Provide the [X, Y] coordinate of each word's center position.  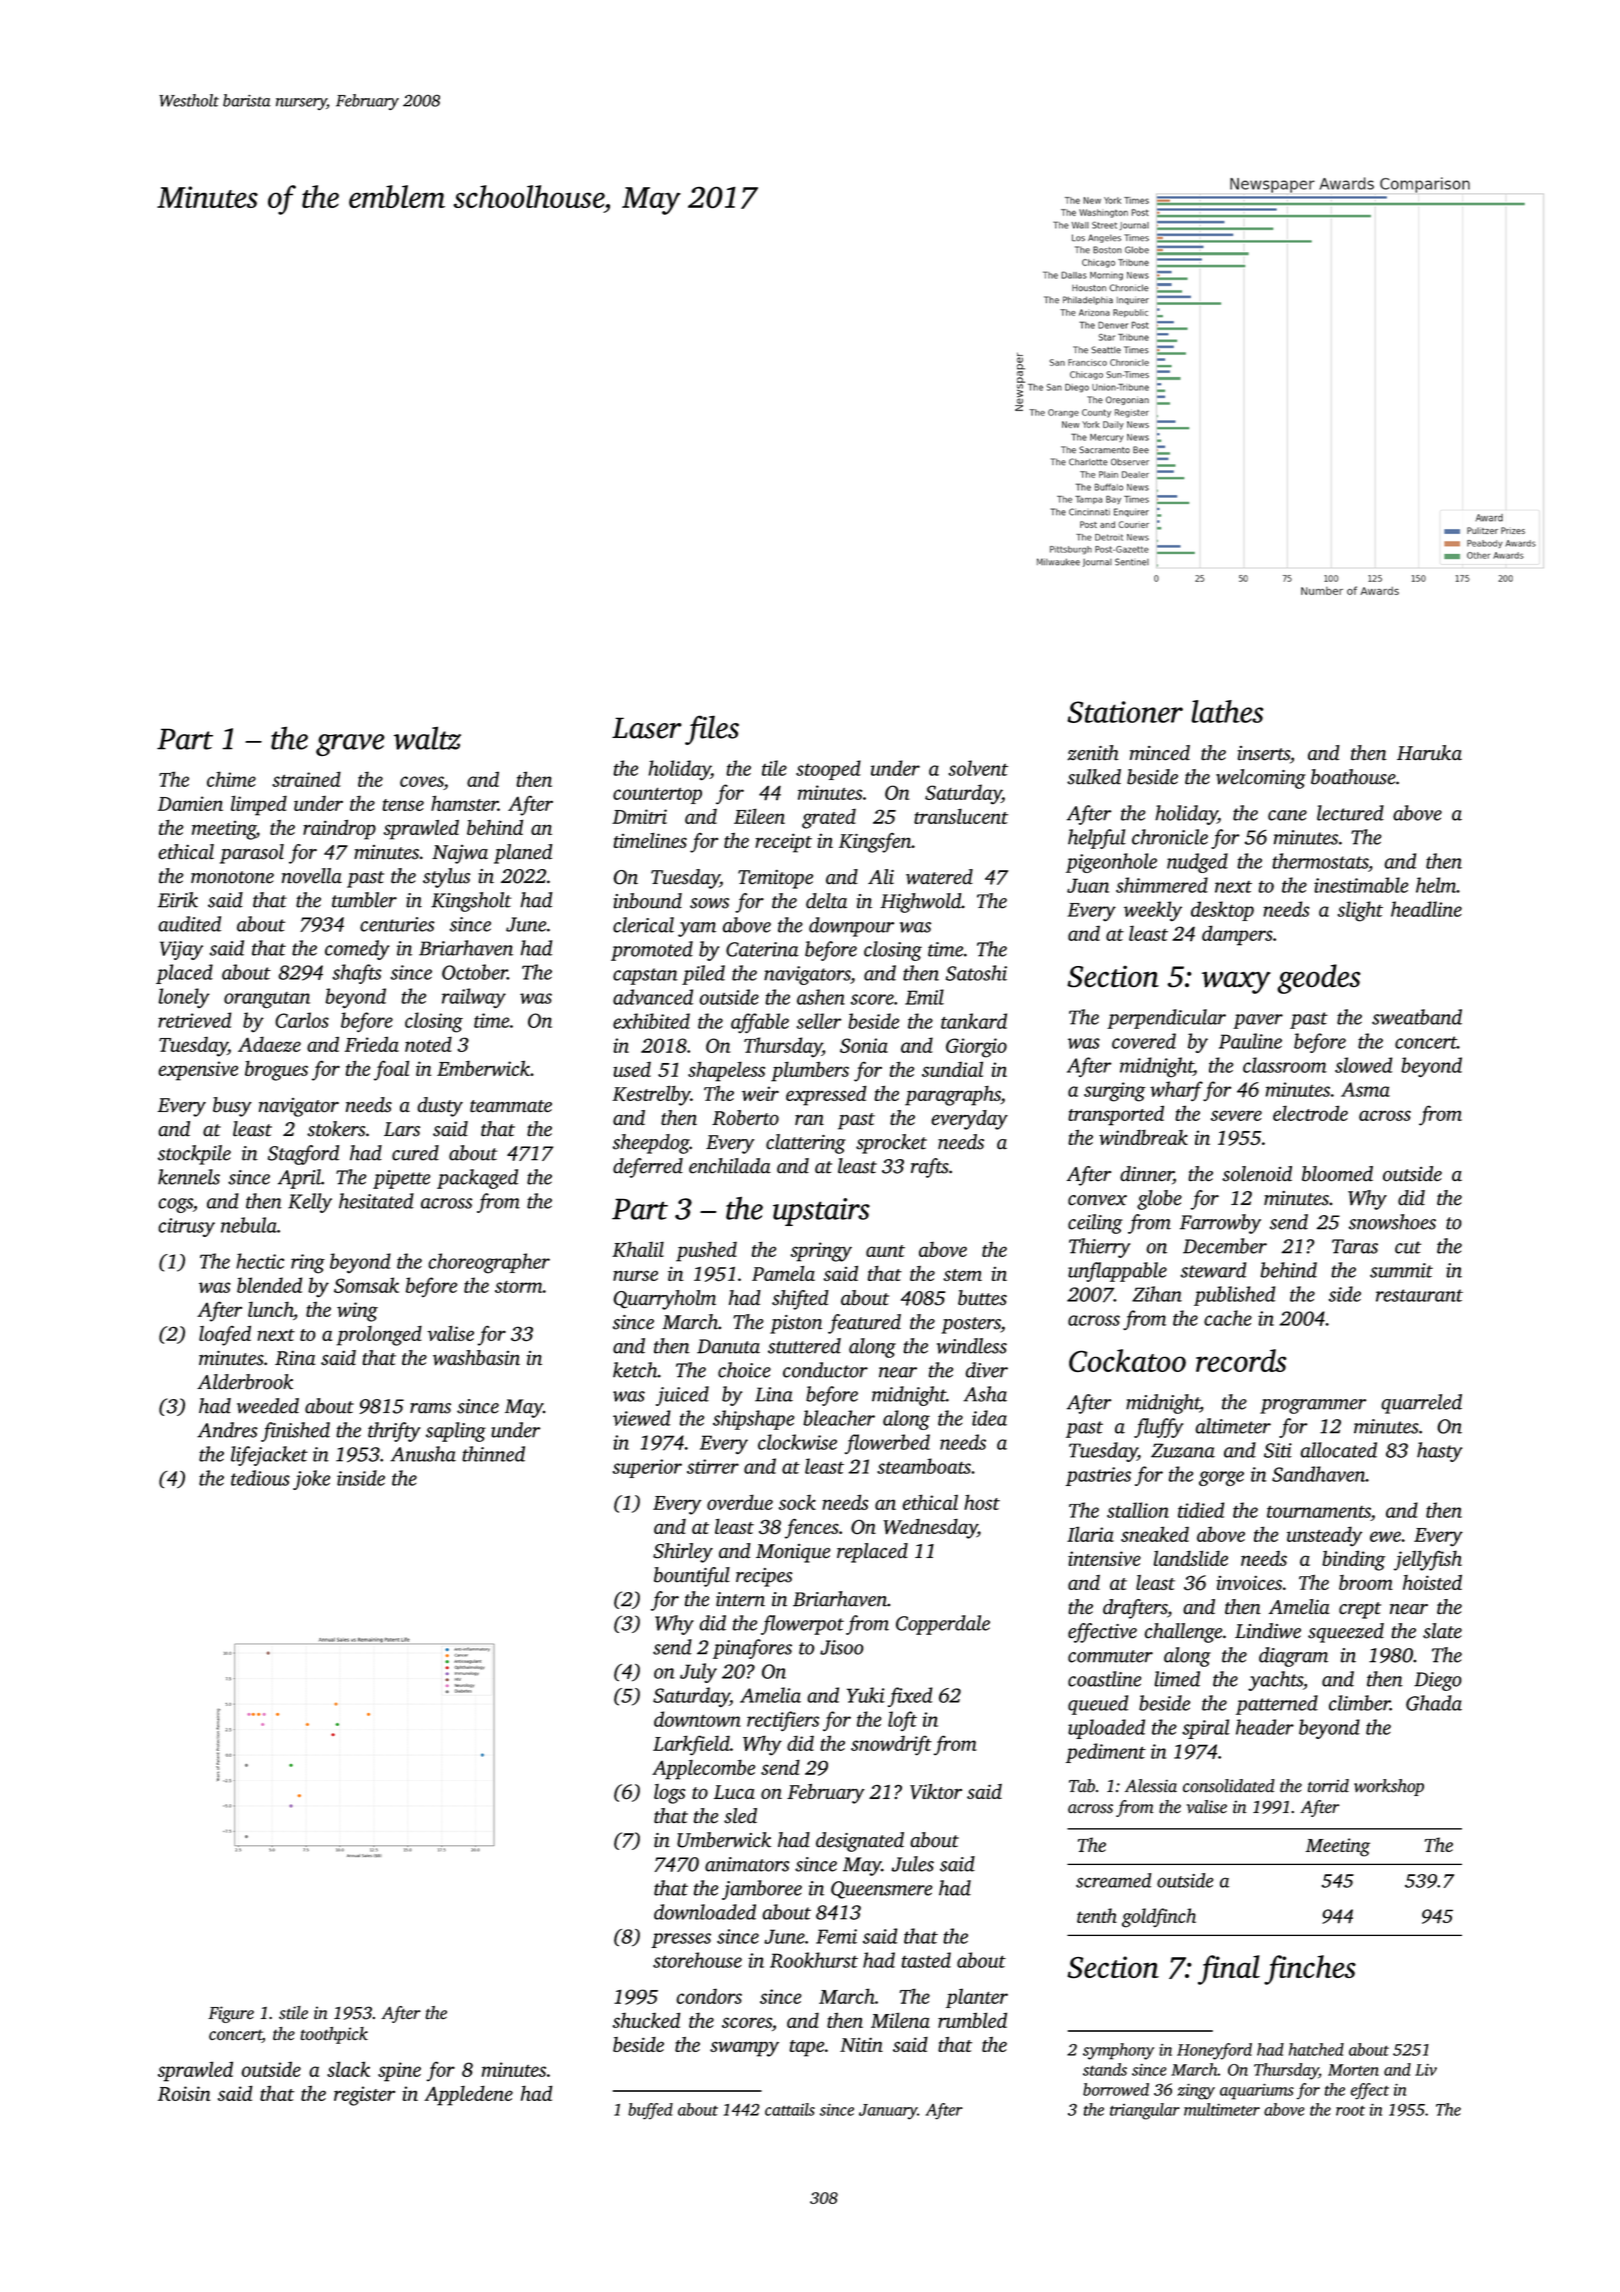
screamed [1114, 1880]
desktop [1222, 911]
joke [311, 1480]
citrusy [186, 1227]
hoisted [1432, 1582]
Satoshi [976, 973]
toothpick [334, 2035]
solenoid [1257, 1174]
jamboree [762, 1890]
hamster [464, 803]
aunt [885, 1251]
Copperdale [943, 1625]
